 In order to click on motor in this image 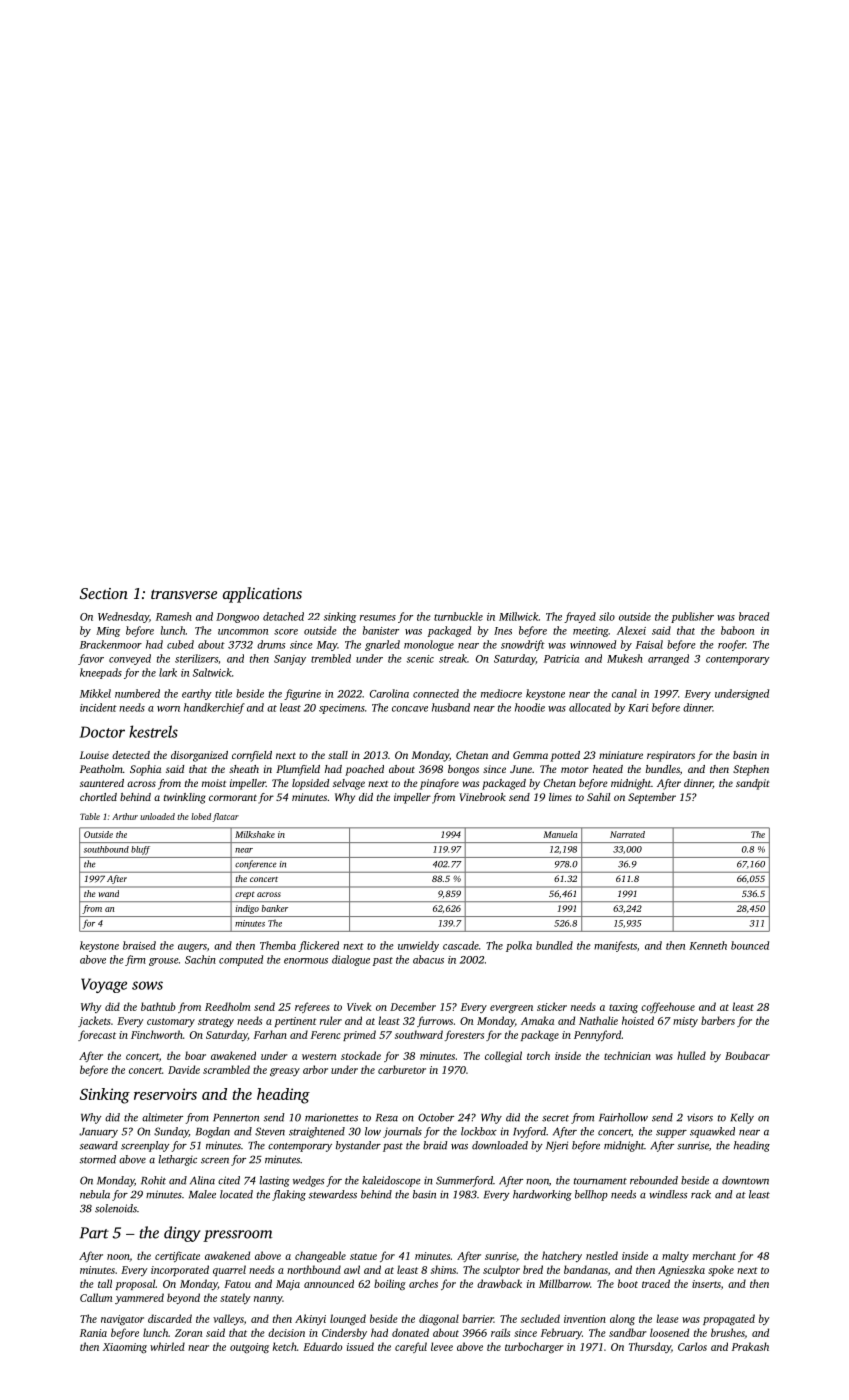, I will do `click(575, 769)`.
